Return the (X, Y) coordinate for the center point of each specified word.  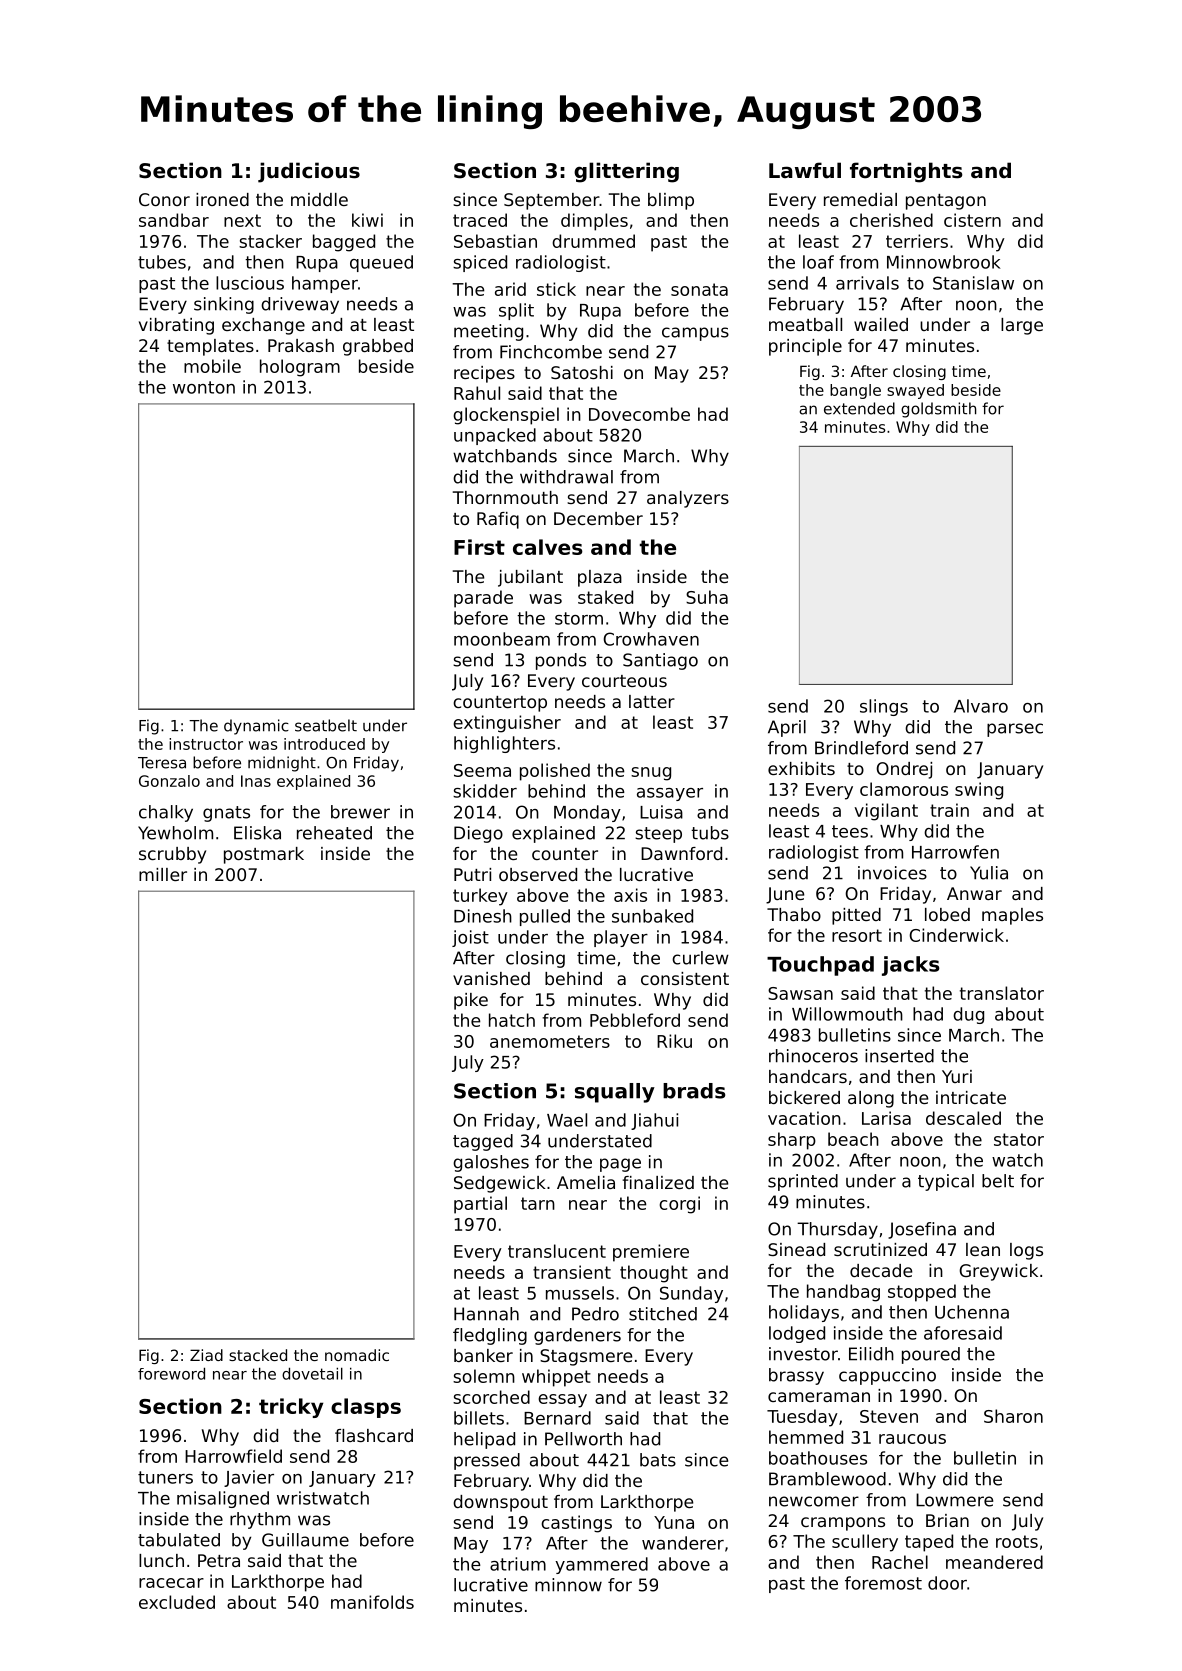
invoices (892, 873)
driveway (300, 305)
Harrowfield (233, 1456)
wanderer (683, 1543)
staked (605, 597)
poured (931, 1355)
